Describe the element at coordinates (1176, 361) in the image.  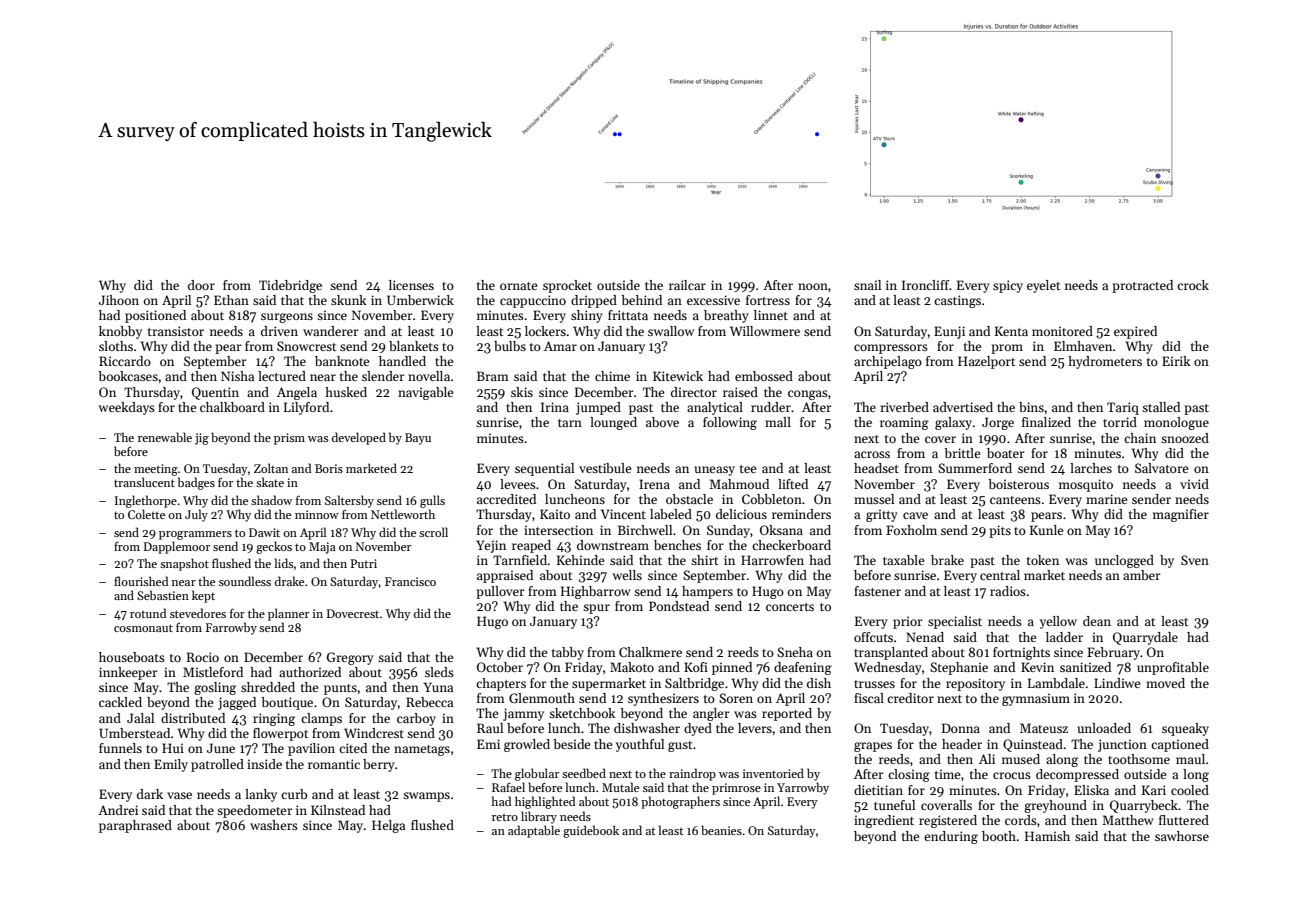
I see `Eirik` at that location.
